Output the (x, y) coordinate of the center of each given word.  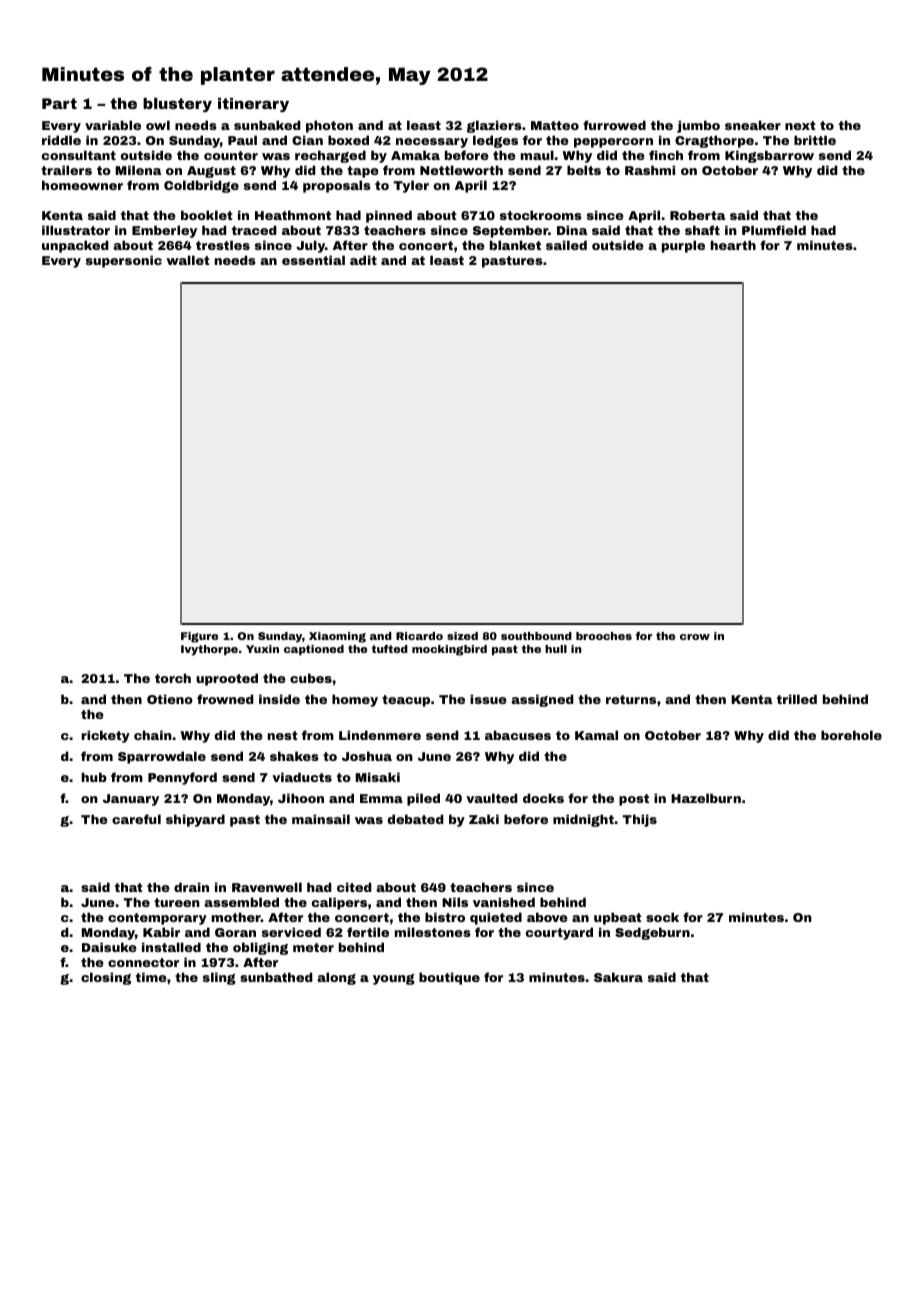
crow (695, 637)
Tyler (411, 186)
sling (219, 978)
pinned (389, 216)
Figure (199, 637)
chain (153, 735)
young (394, 979)
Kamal (596, 735)
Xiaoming (337, 637)
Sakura (618, 977)
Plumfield (774, 230)
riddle (61, 140)
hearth (733, 245)
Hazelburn (706, 798)
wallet (188, 260)
